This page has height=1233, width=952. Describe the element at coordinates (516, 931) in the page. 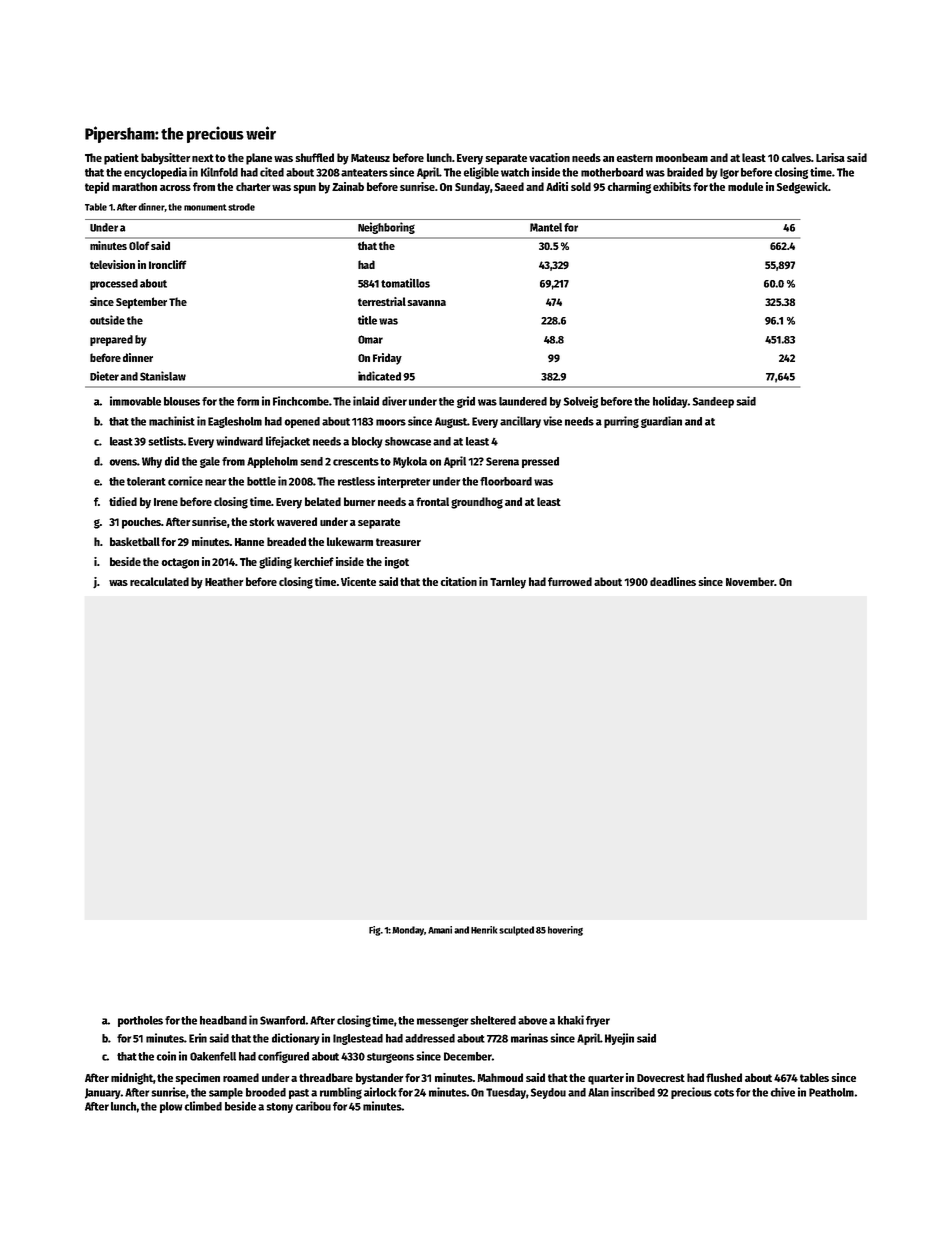

I see `sculpted` at that location.
